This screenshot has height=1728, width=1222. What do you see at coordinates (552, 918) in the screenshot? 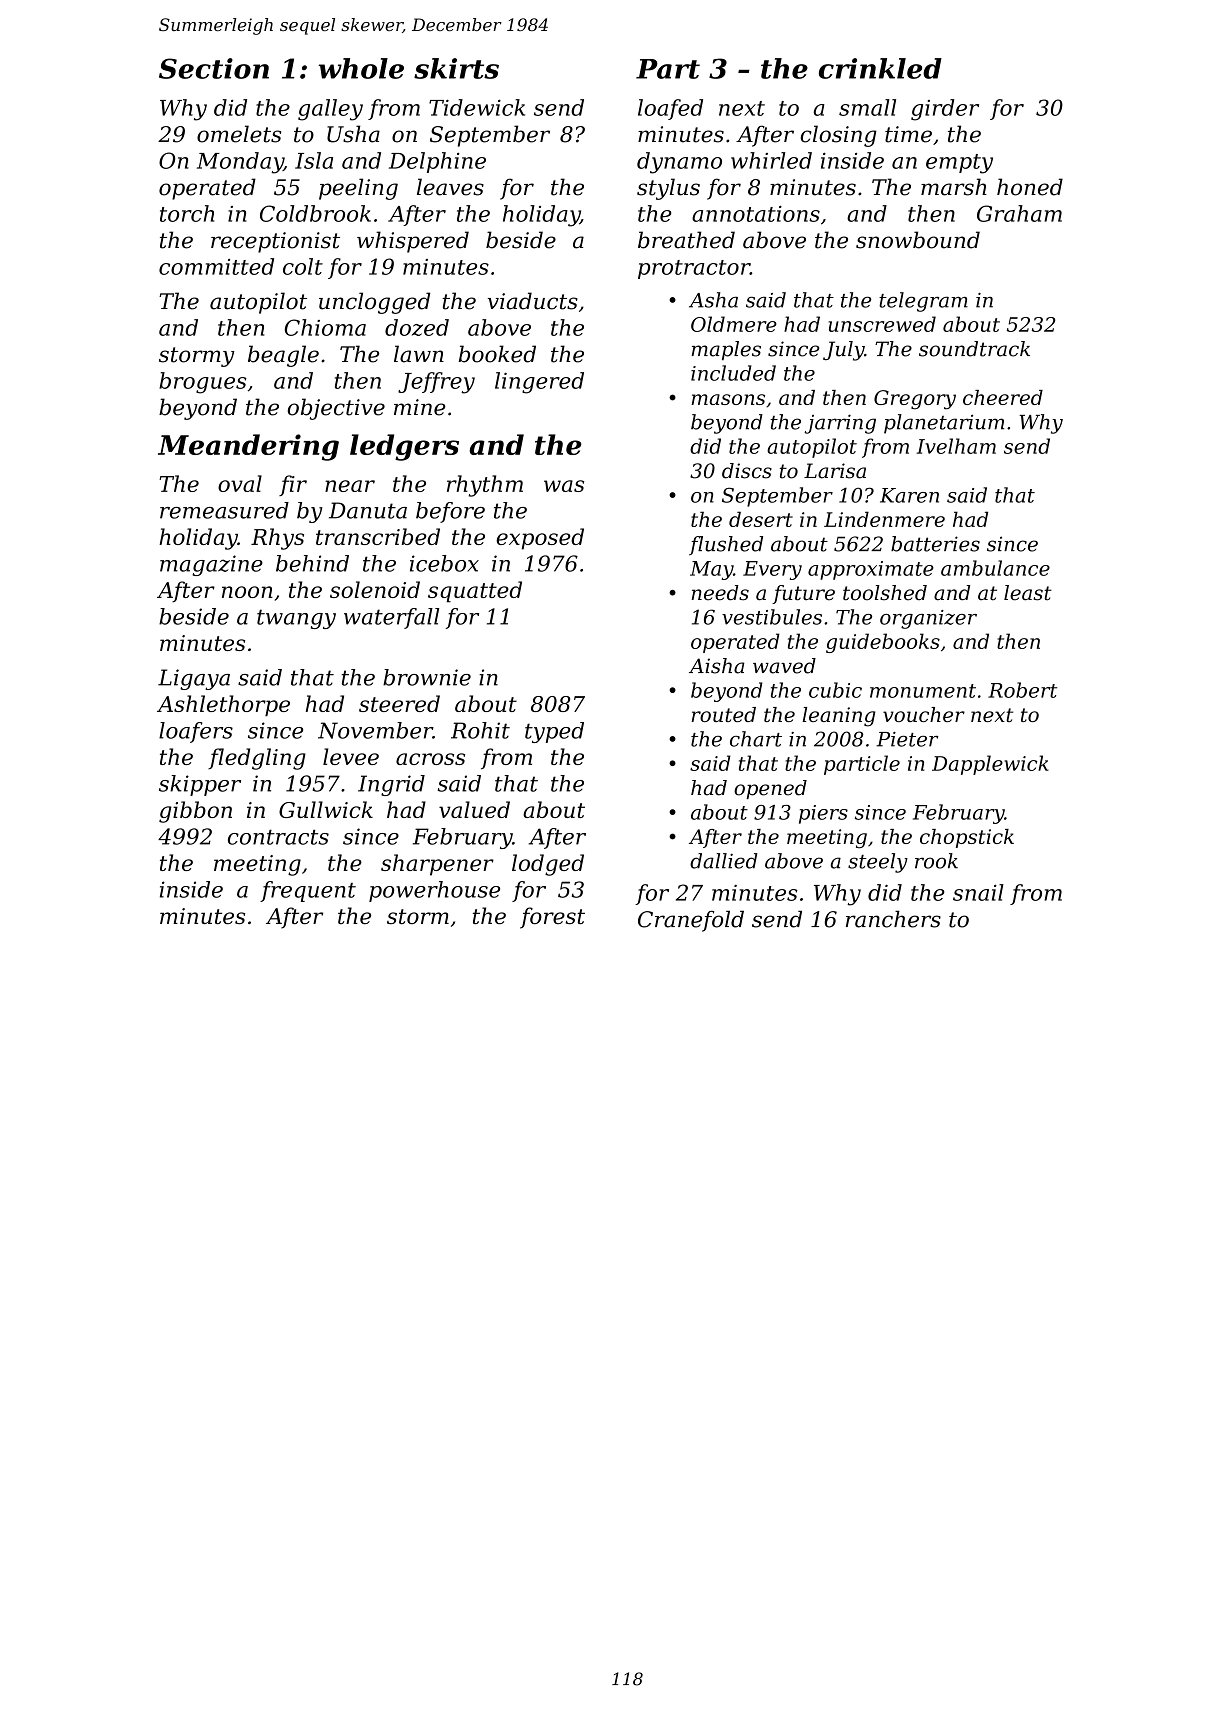
I see `forest` at bounding box center [552, 918].
